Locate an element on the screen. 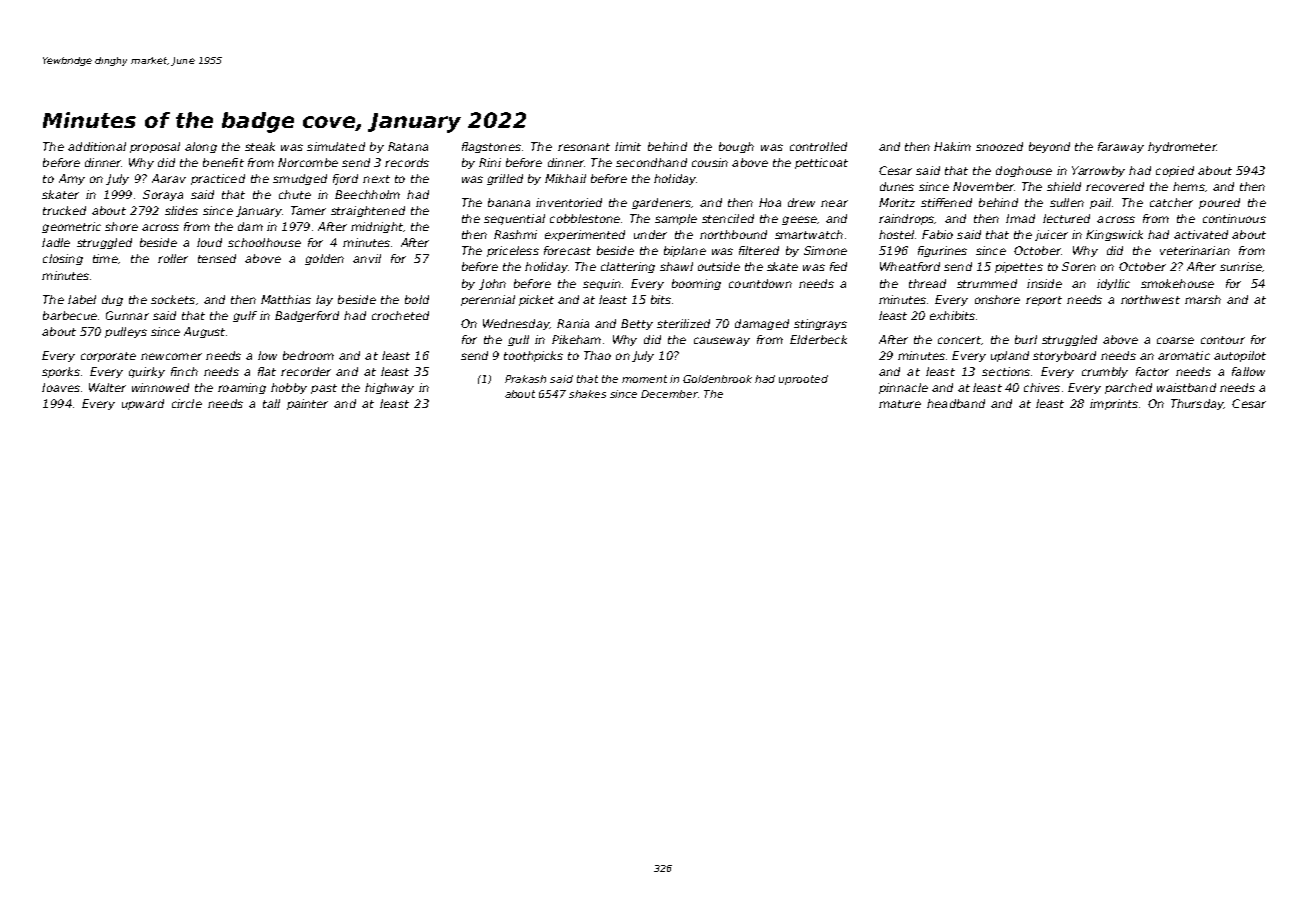 This screenshot has width=1308, height=924. tensed is located at coordinates (217, 258).
